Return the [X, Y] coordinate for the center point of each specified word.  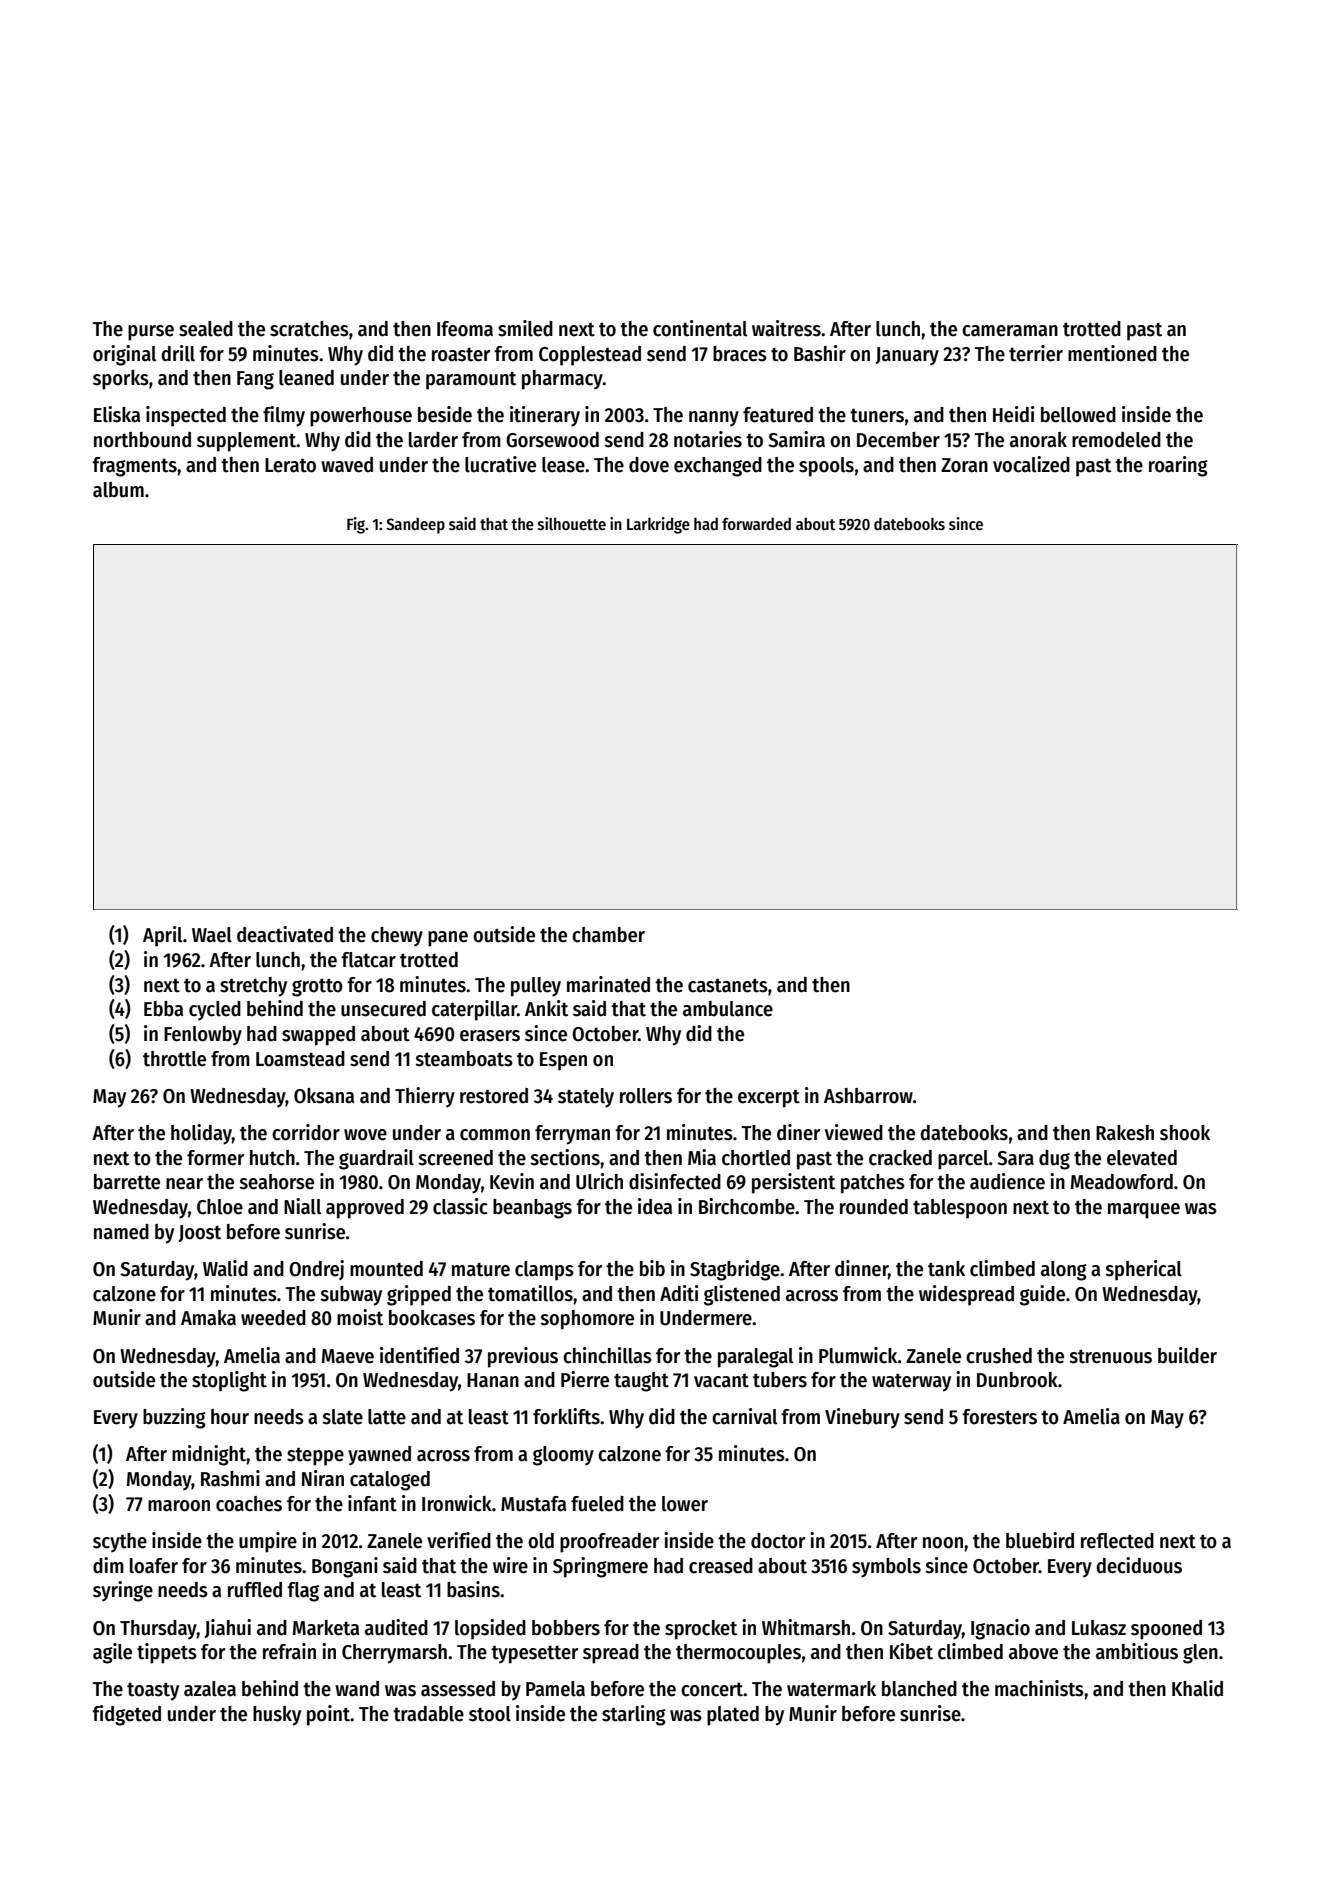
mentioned [1112, 353]
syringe [123, 1591]
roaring [1178, 466]
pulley [536, 987]
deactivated [285, 934]
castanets [728, 985]
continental [700, 328]
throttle [174, 1059]
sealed [206, 329]
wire [510, 1565]
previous [523, 1357]
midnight [209, 1455]
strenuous [1110, 1356]
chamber [608, 935]
